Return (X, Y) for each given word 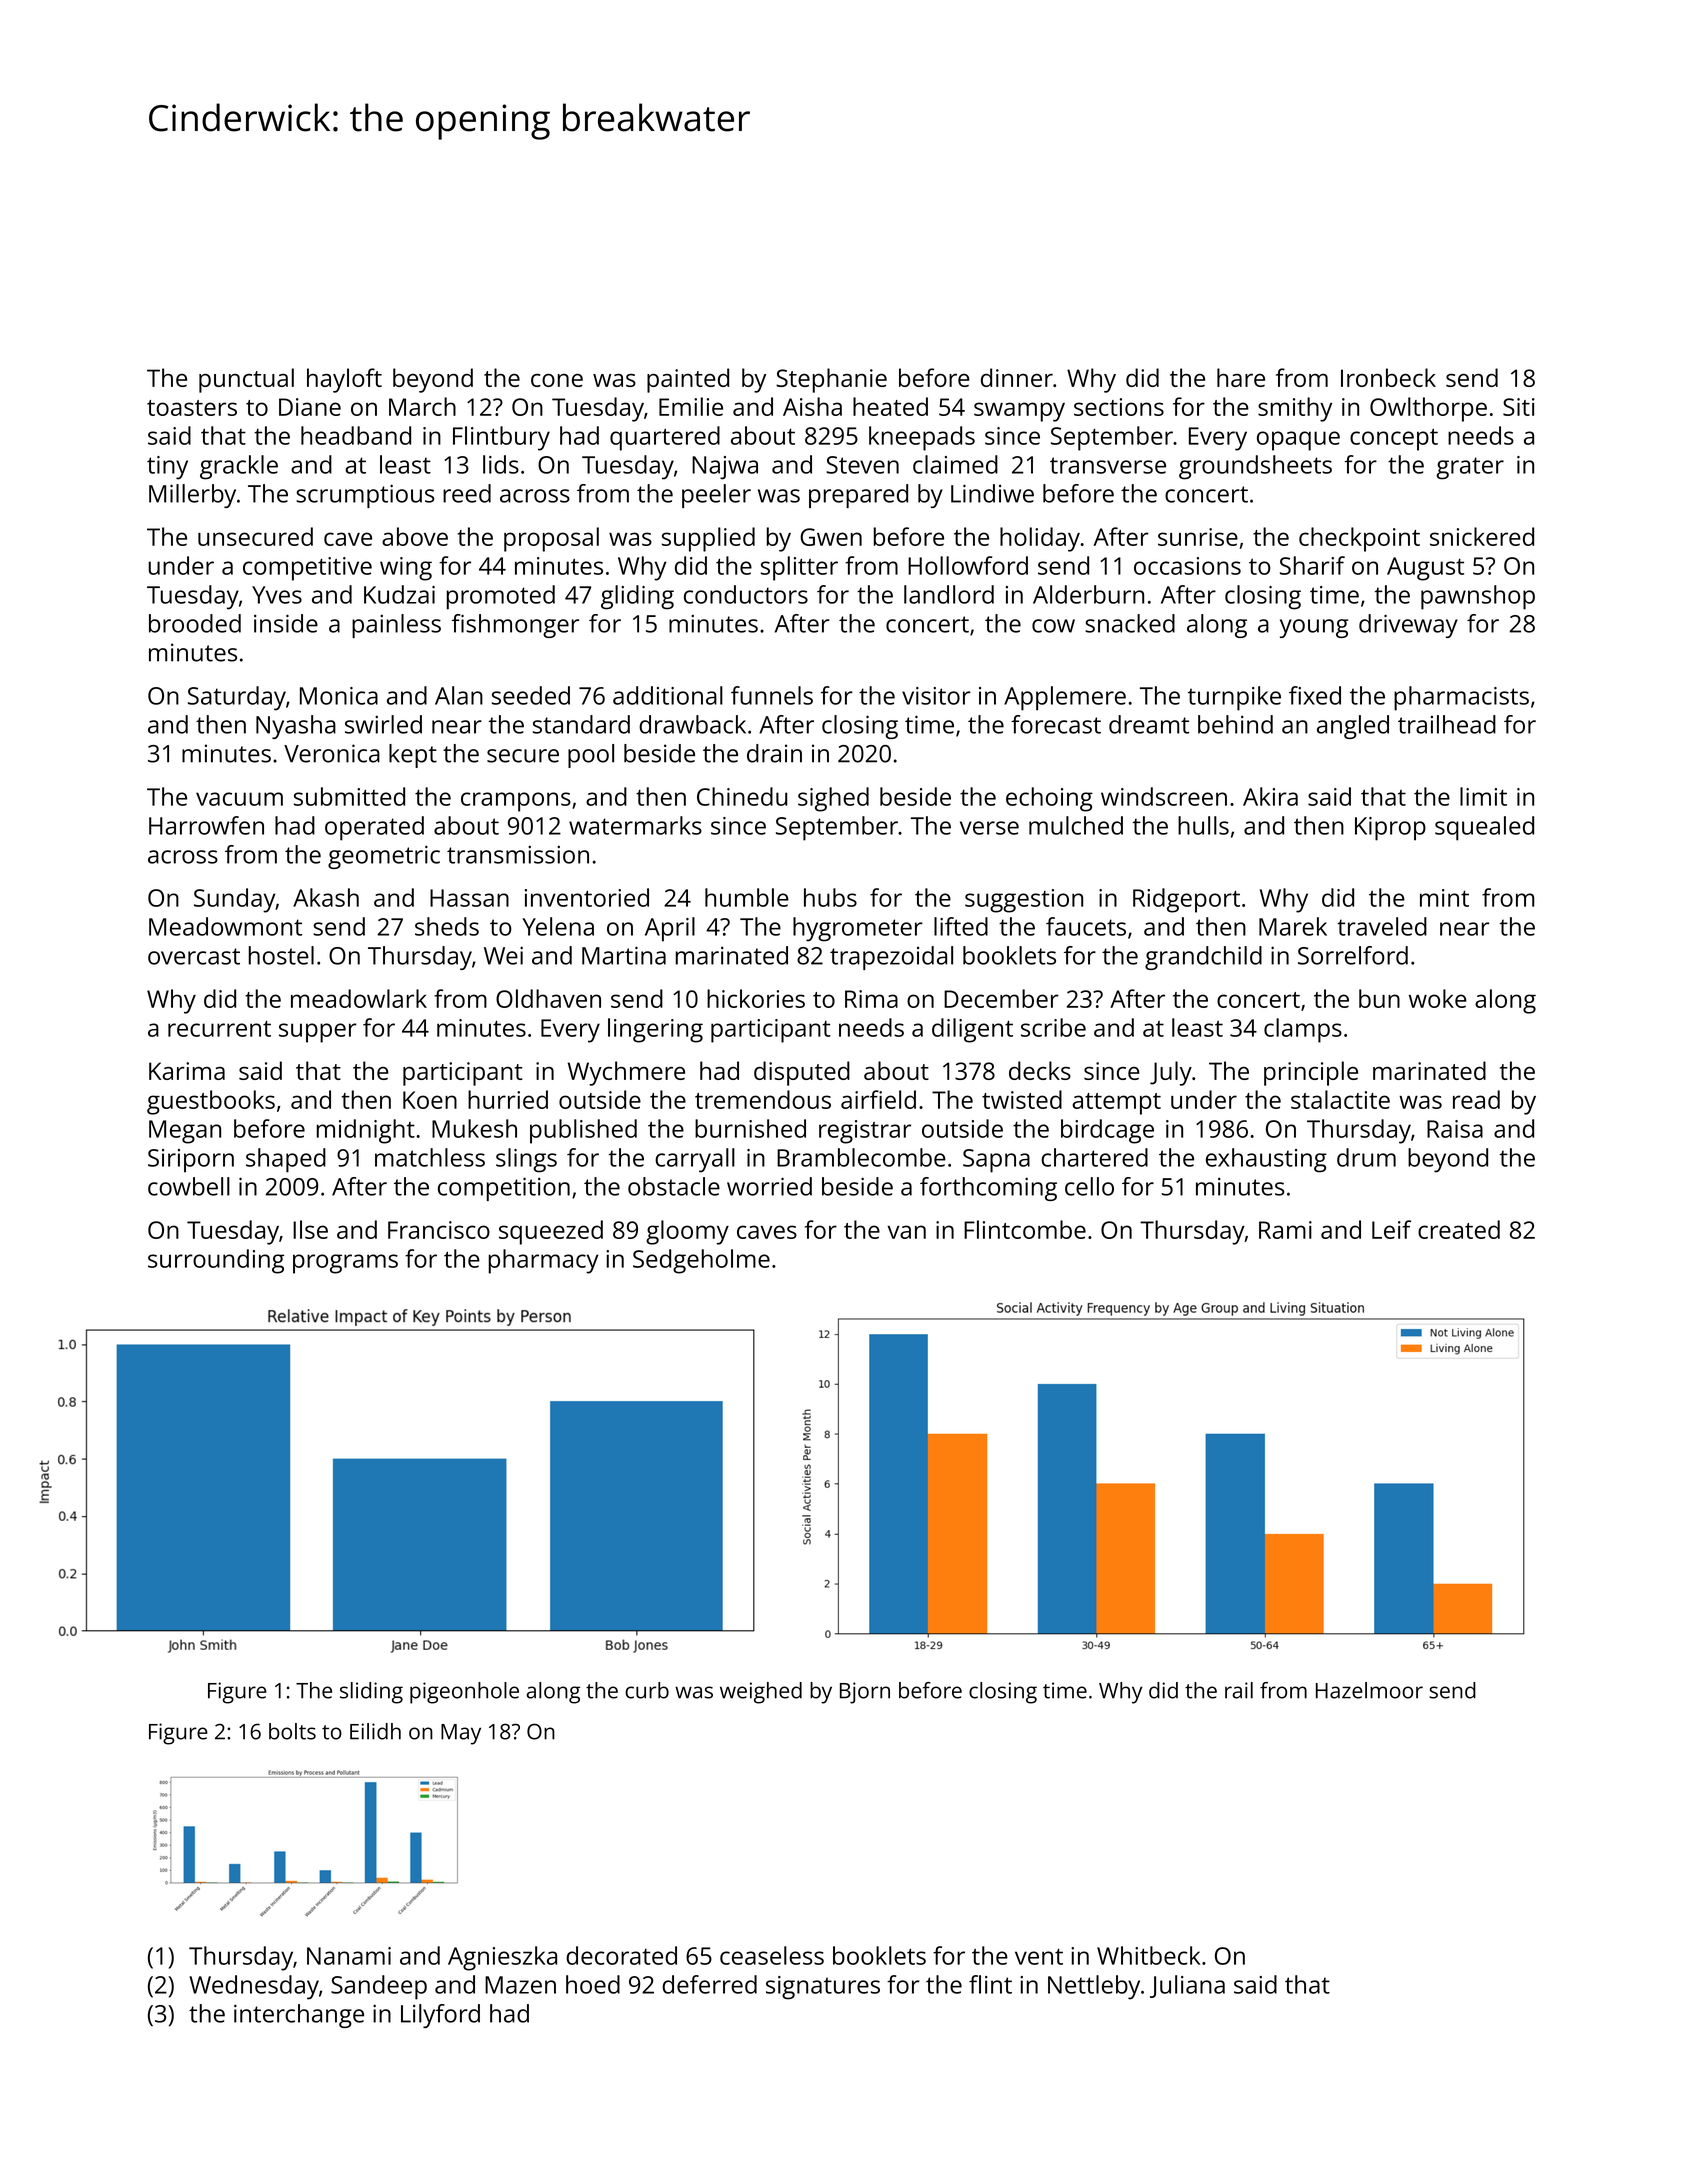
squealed (1484, 828)
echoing (1049, 799)
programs (345, 1264)
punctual (246, 380)
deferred (709, 1984)
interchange (299, 2016)
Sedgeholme (701, 1261)
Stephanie (831, 380)
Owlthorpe (1428, 409)
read (1476, 1099)
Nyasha (296, 727)
